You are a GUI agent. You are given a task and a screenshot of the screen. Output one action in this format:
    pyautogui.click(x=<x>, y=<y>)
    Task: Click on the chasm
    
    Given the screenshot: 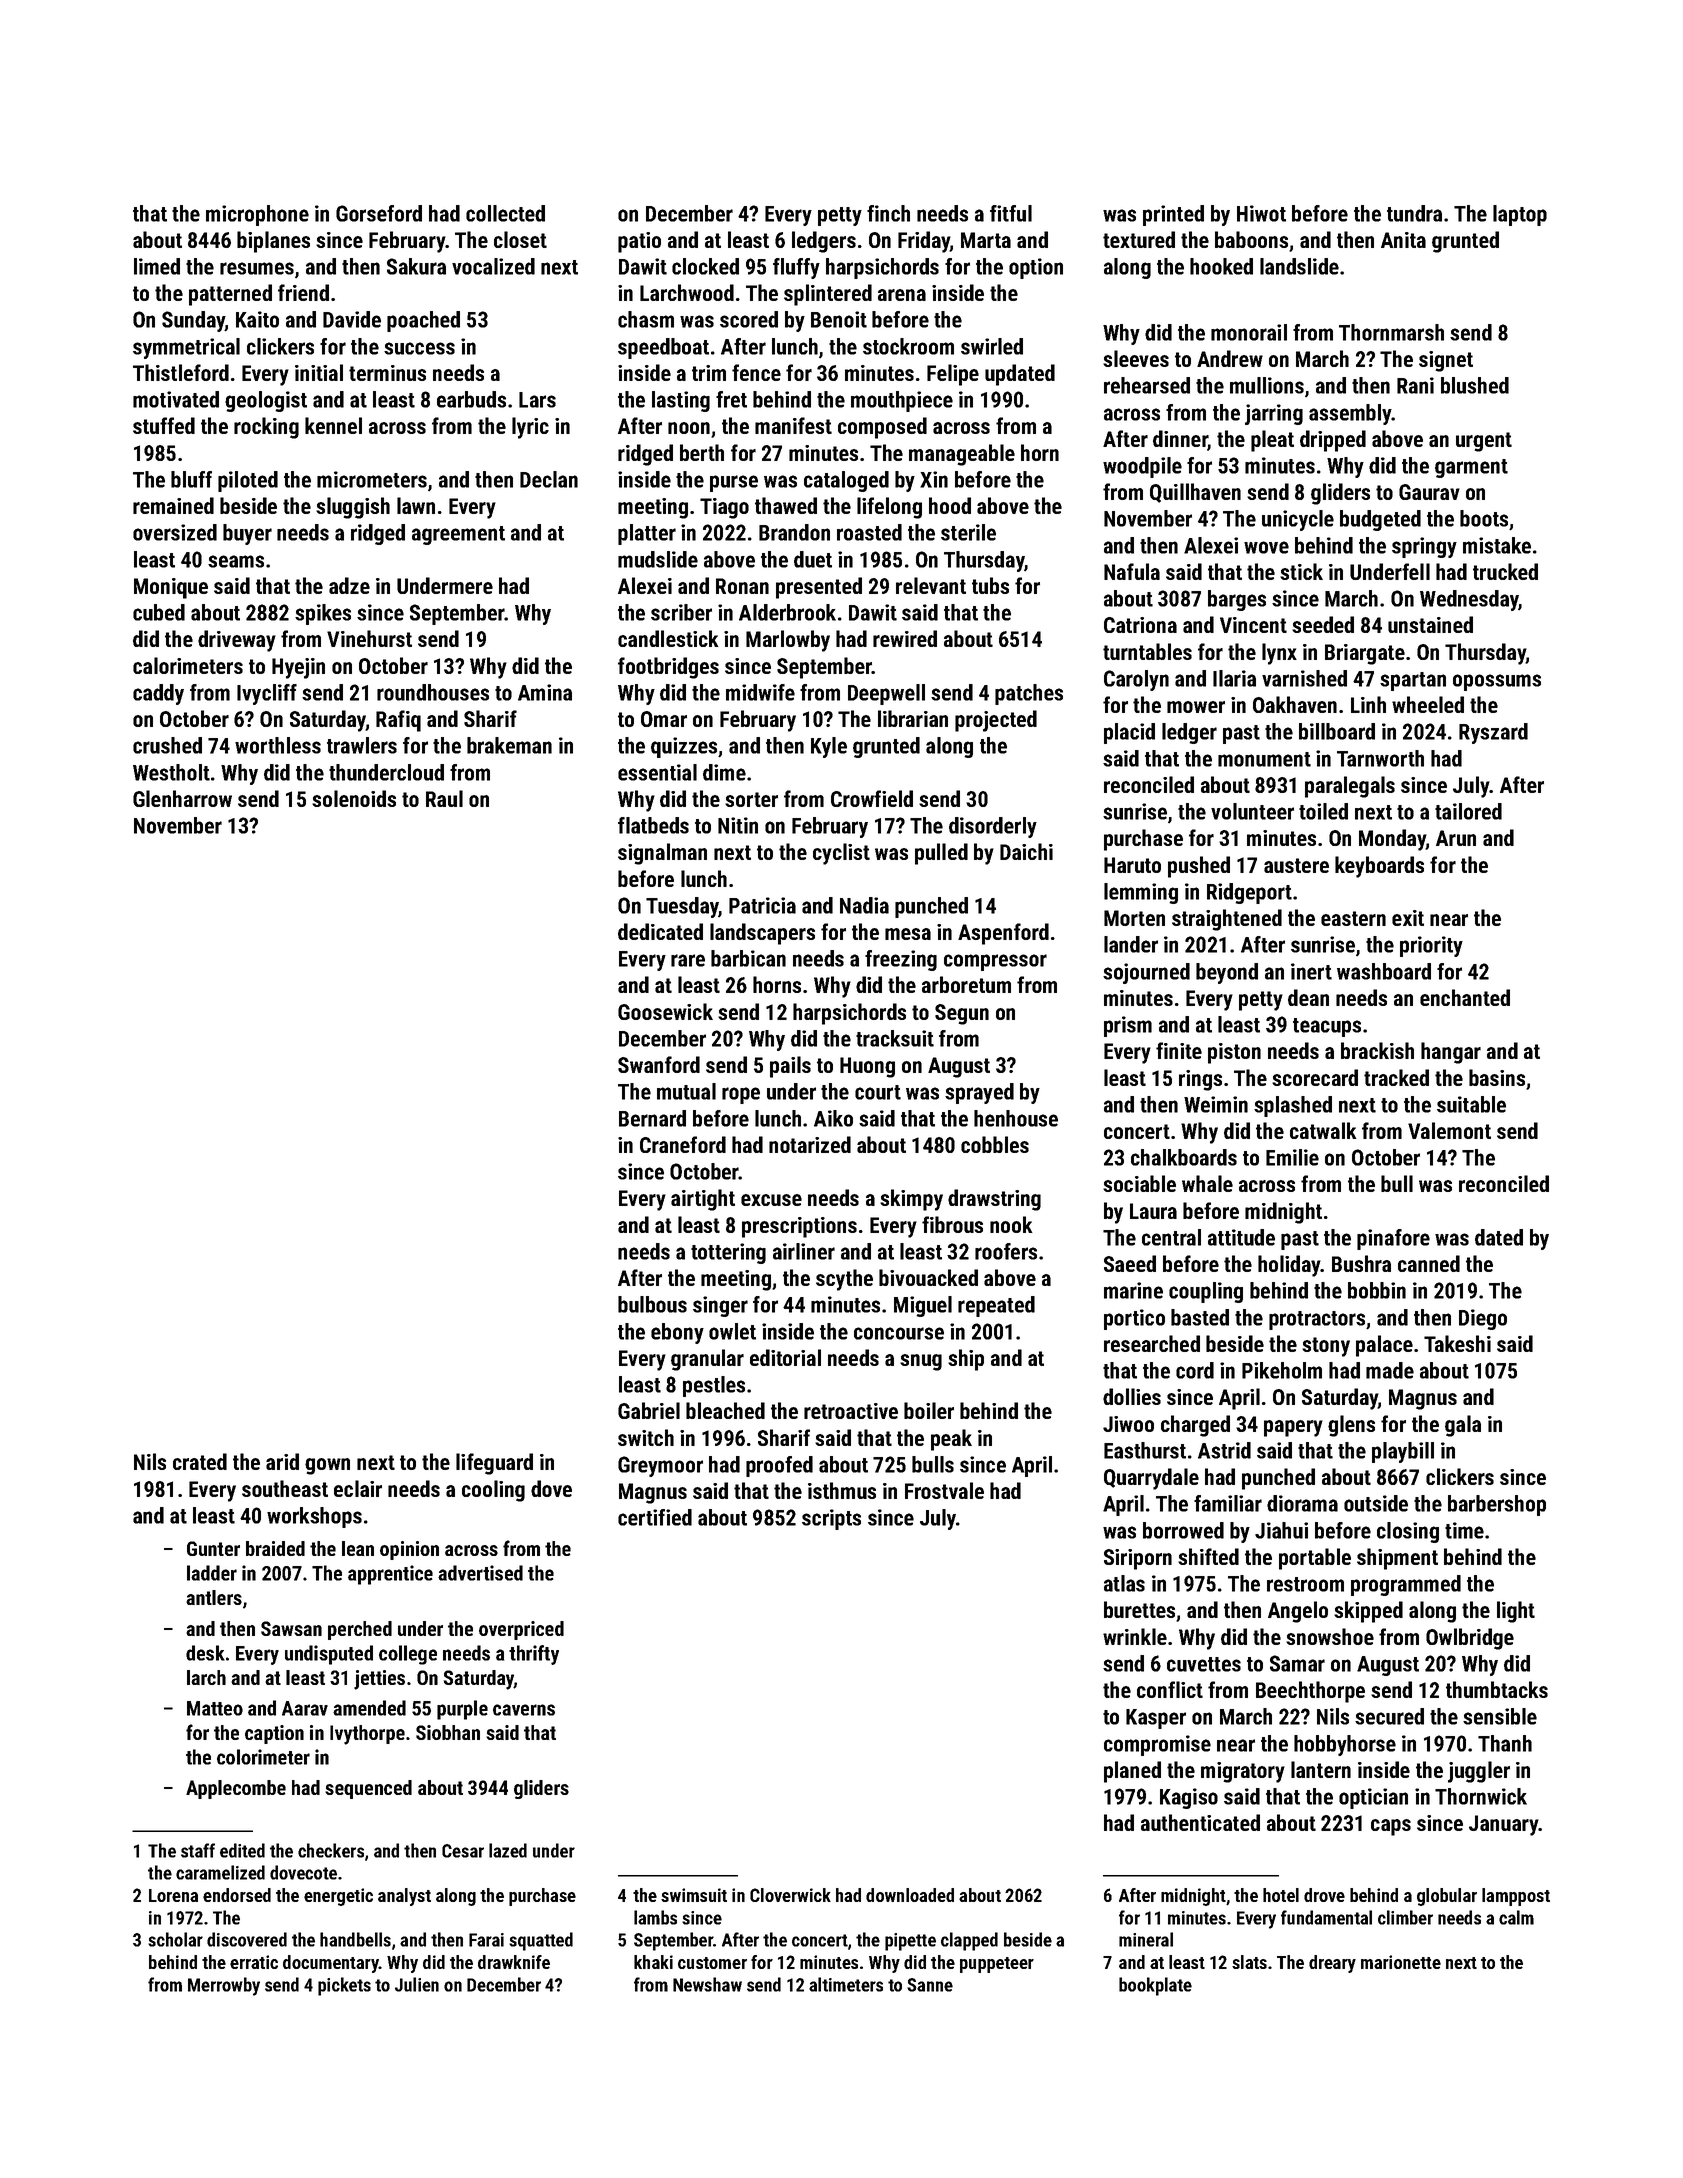 What is the action you would take?
    pyautogui.click(x=646, y=319)
